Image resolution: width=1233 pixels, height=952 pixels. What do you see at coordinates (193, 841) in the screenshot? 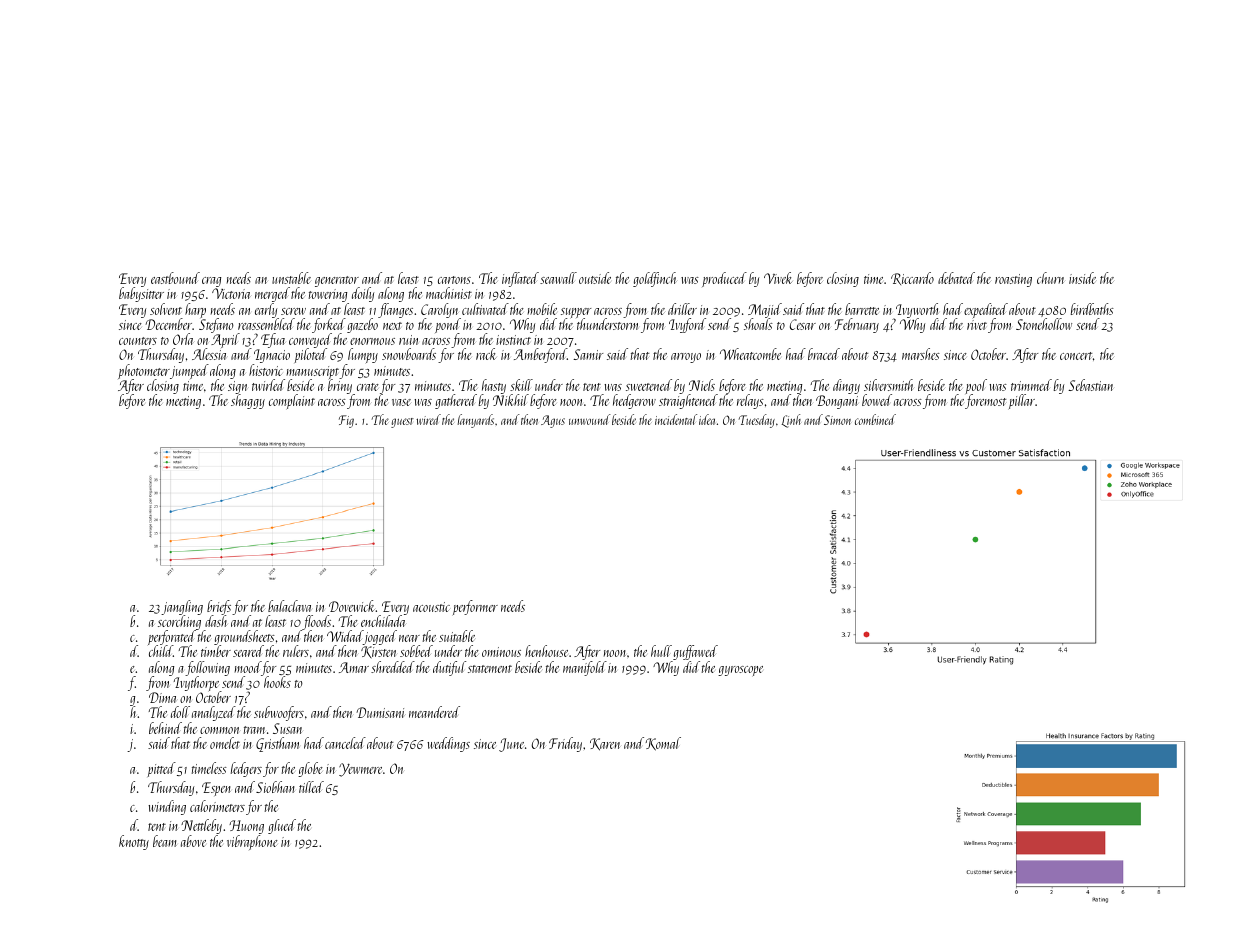
I see `above` at bounding box center [193, 841].
